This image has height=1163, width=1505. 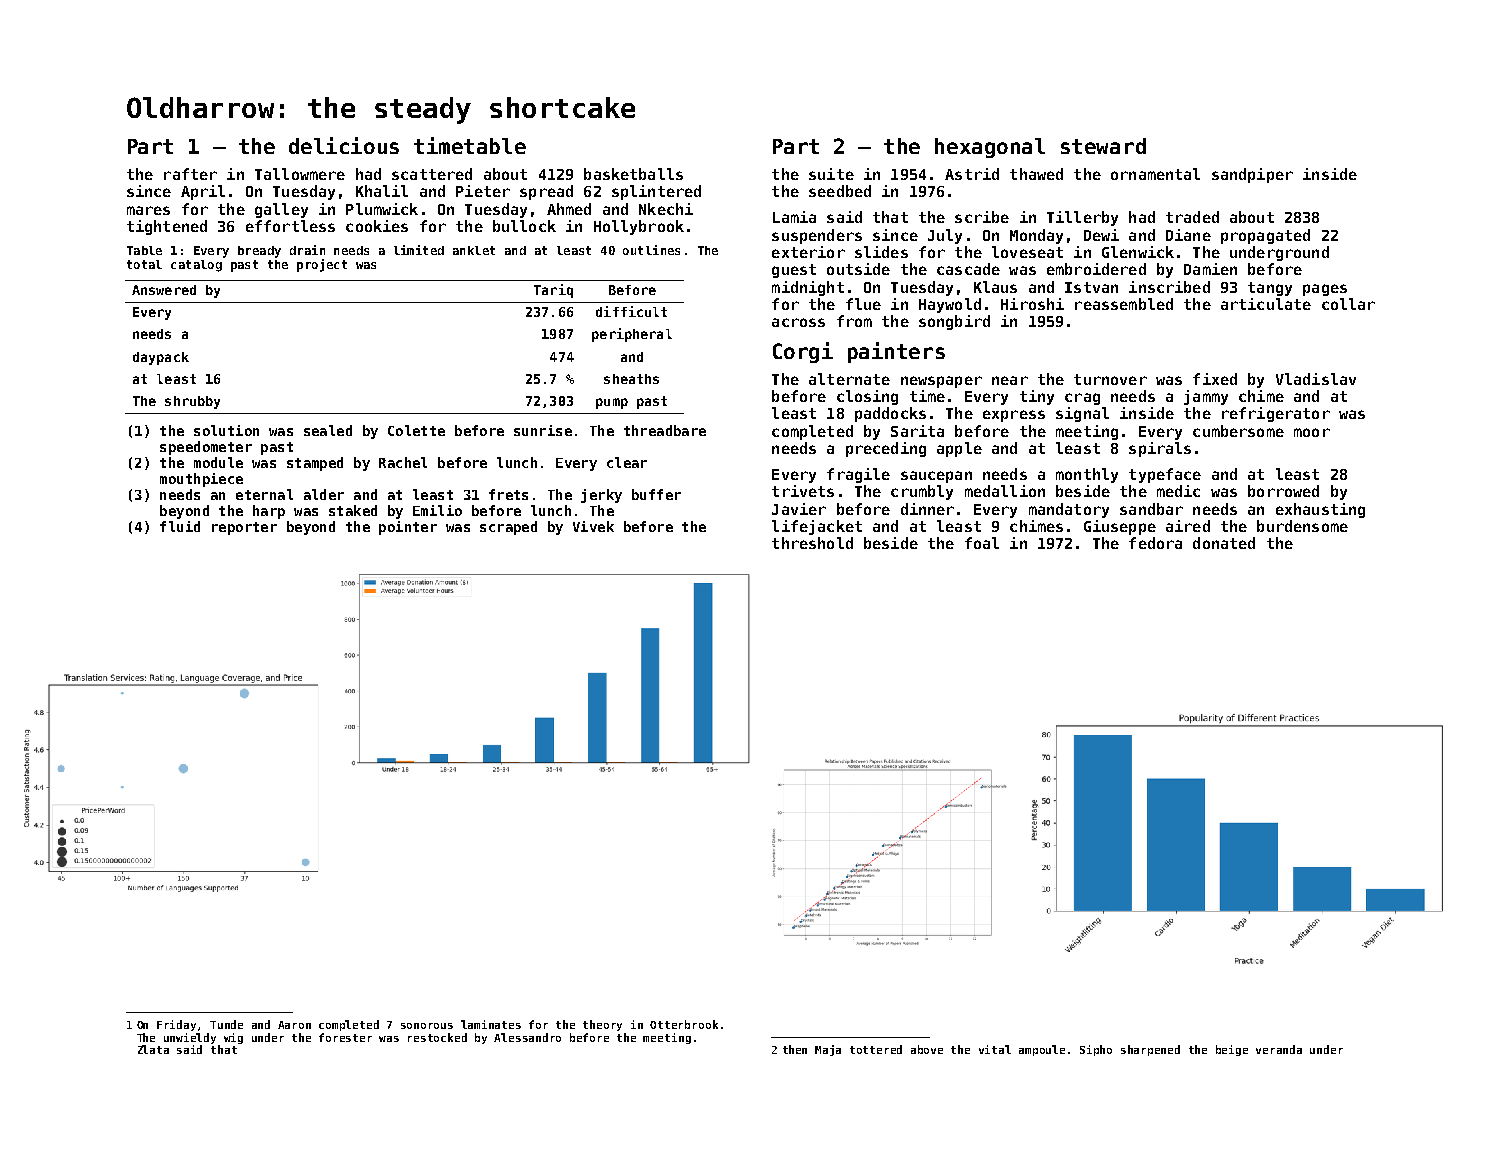 I want to click on mares, so click(x=148, y=210).
